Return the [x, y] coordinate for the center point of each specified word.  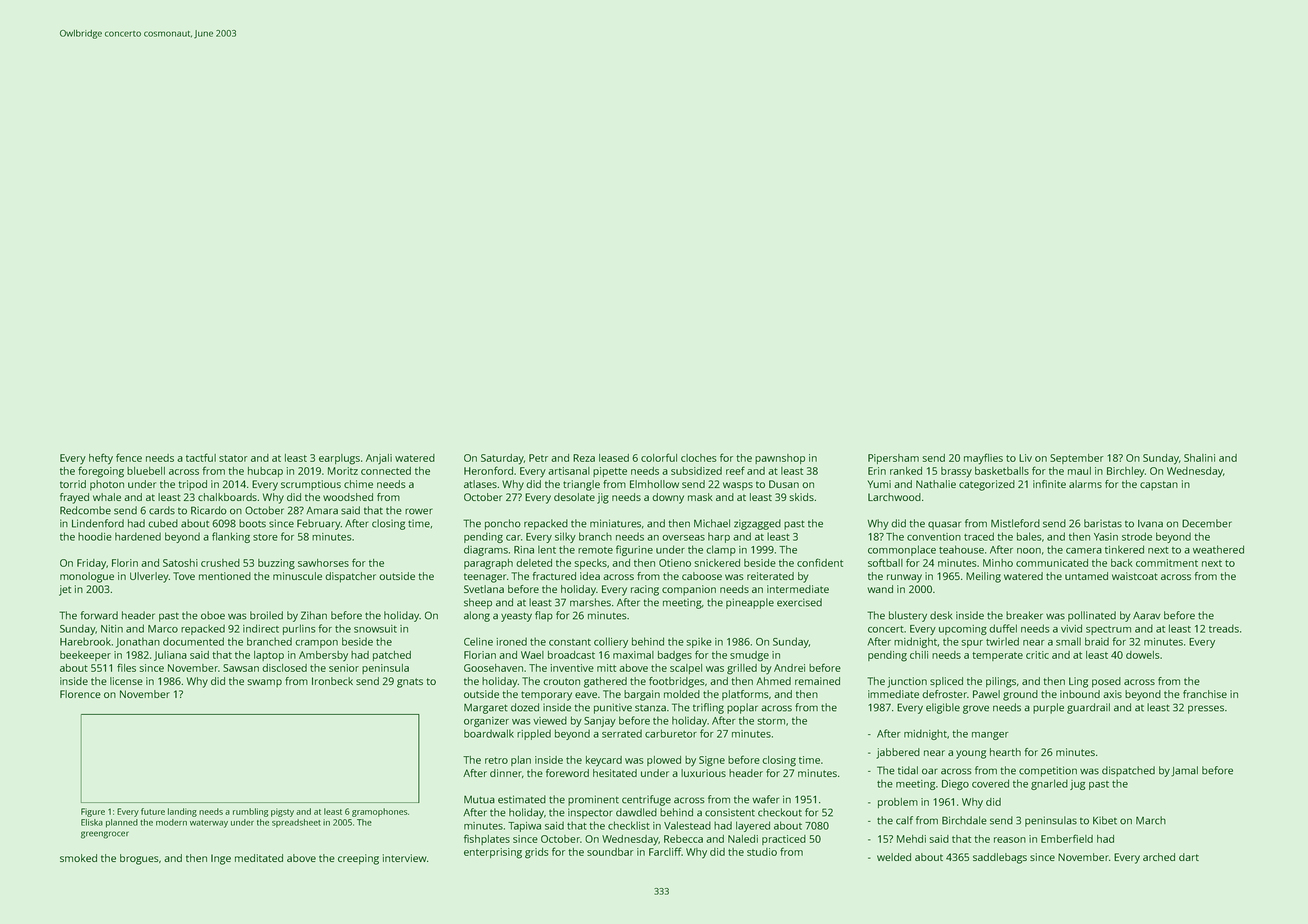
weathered [1218, 549]
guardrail [1088, 708]
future [153, 811]
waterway [209, 824]
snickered [717, 563]
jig [603, 498]
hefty [101, 459]
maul [1079, 471]
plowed [664, 761]
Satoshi [180, 563]
